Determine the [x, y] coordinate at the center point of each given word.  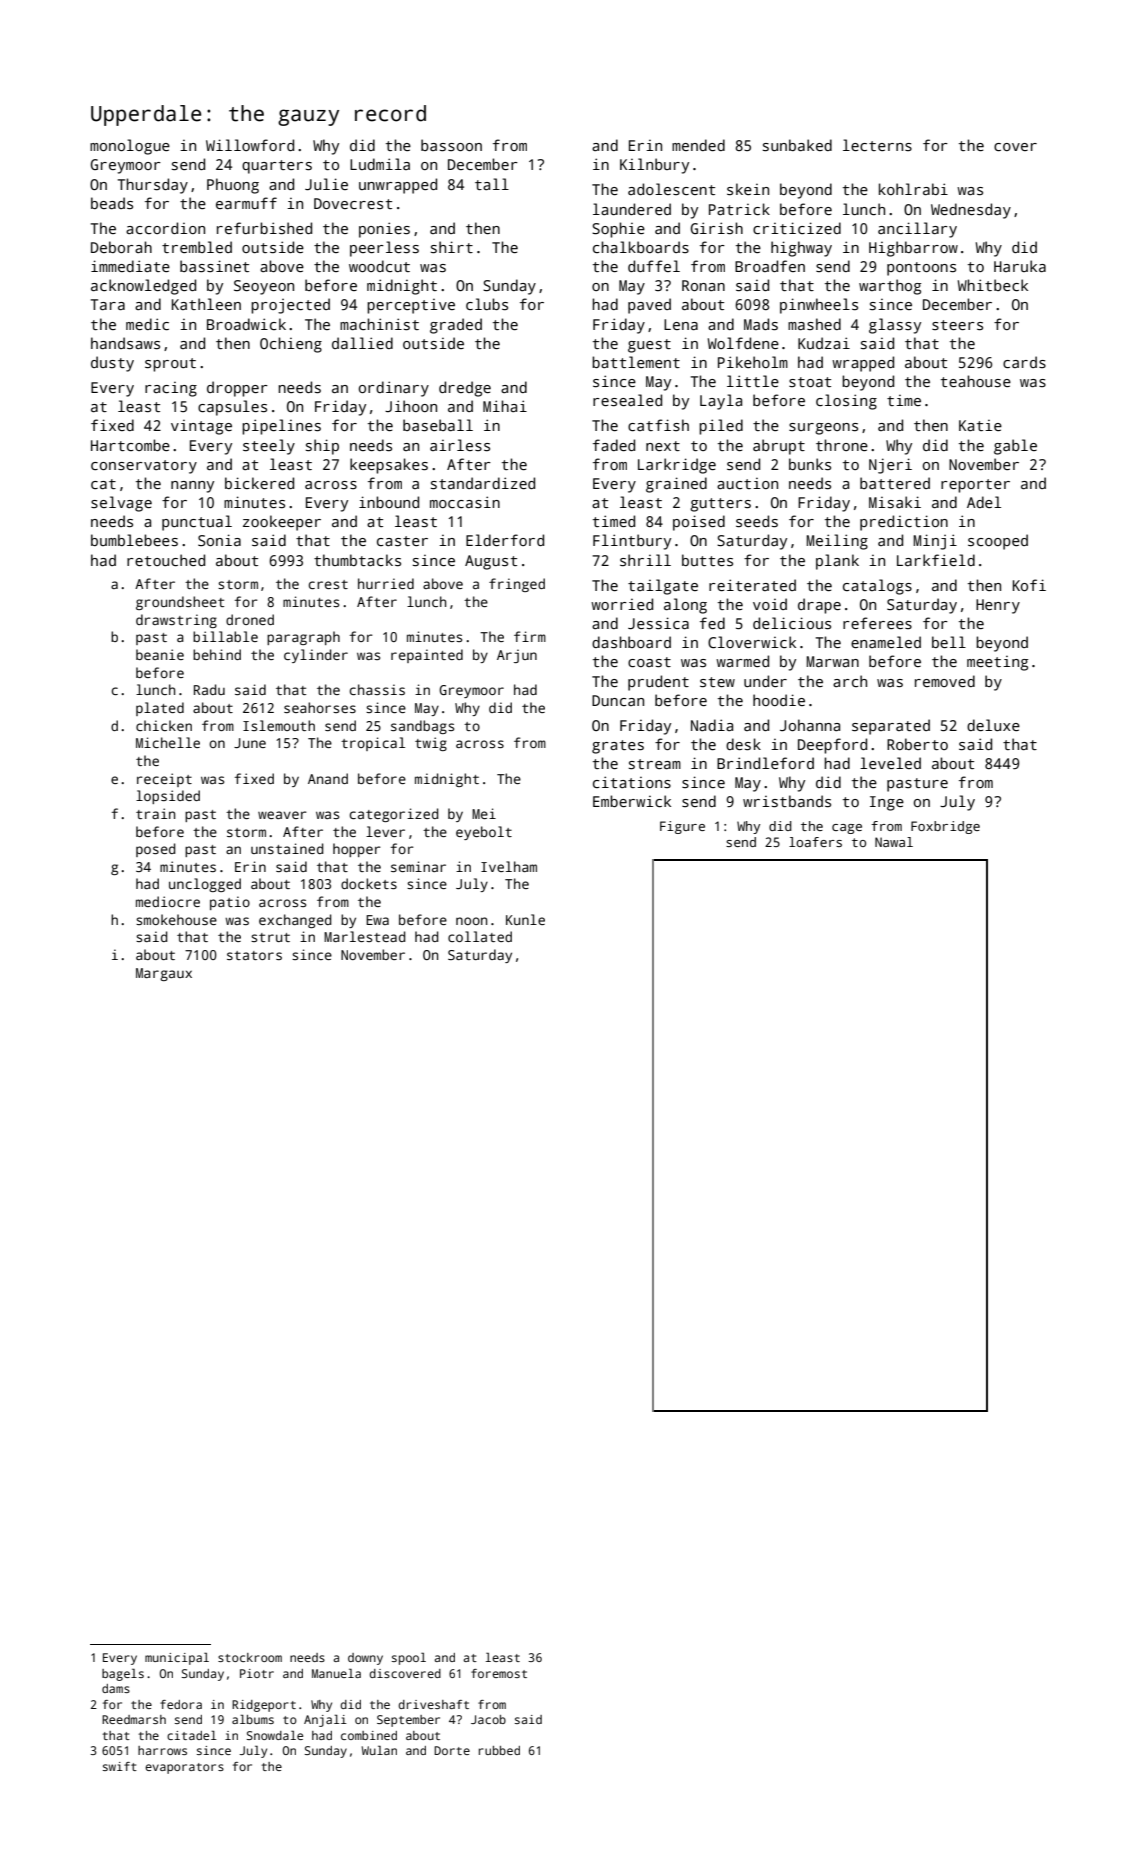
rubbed [499, 1750]
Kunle [525, 919]
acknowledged [143, 287]
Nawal [894, 842]
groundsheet [180, 603]
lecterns [877, 145]
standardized [483, 483]
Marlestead [365, 936]
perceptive [411, 306]
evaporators [184, 1768]
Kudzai [824, 343]
